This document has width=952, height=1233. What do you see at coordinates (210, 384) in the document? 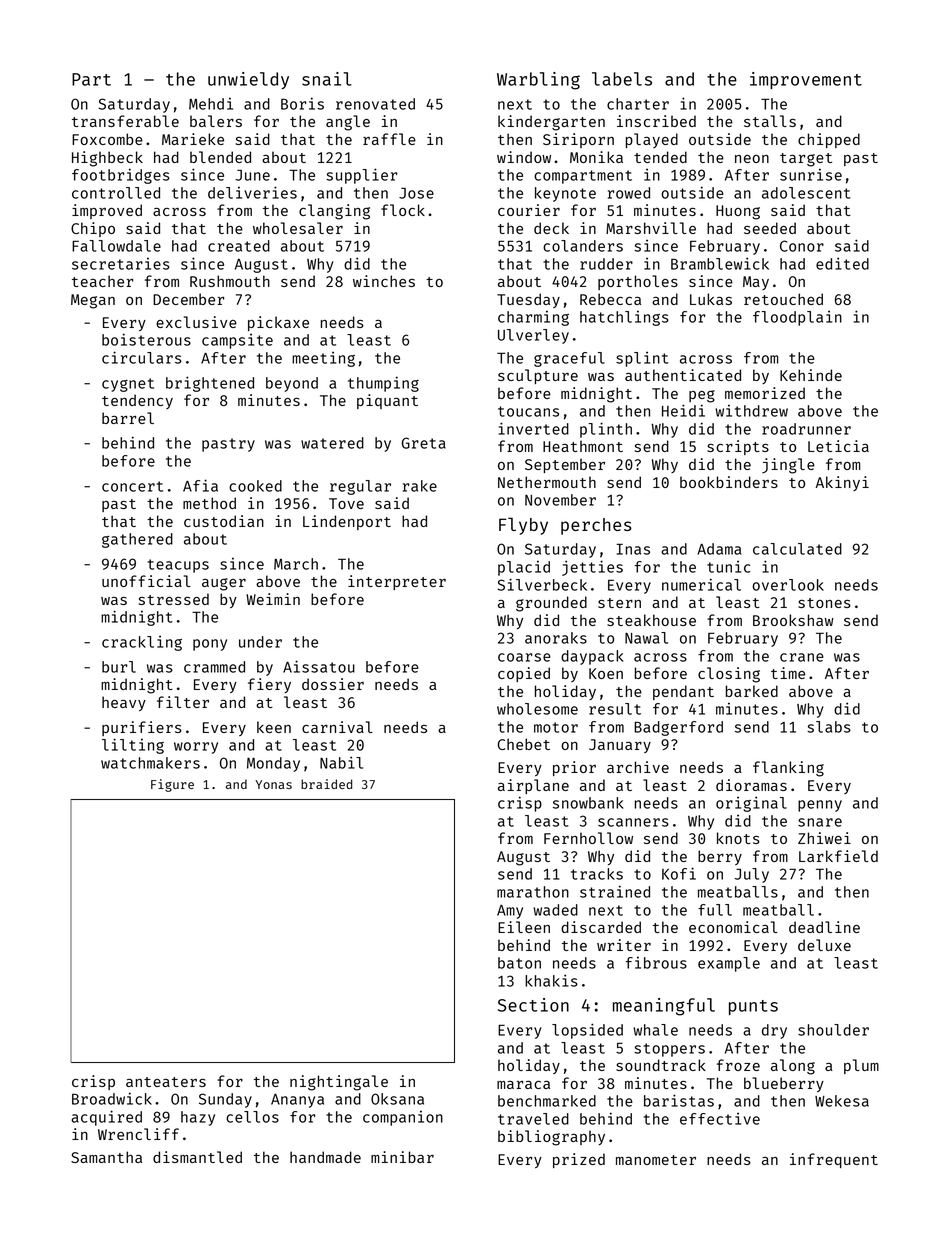
I see `brightened` at bounding box center [210, 384].
